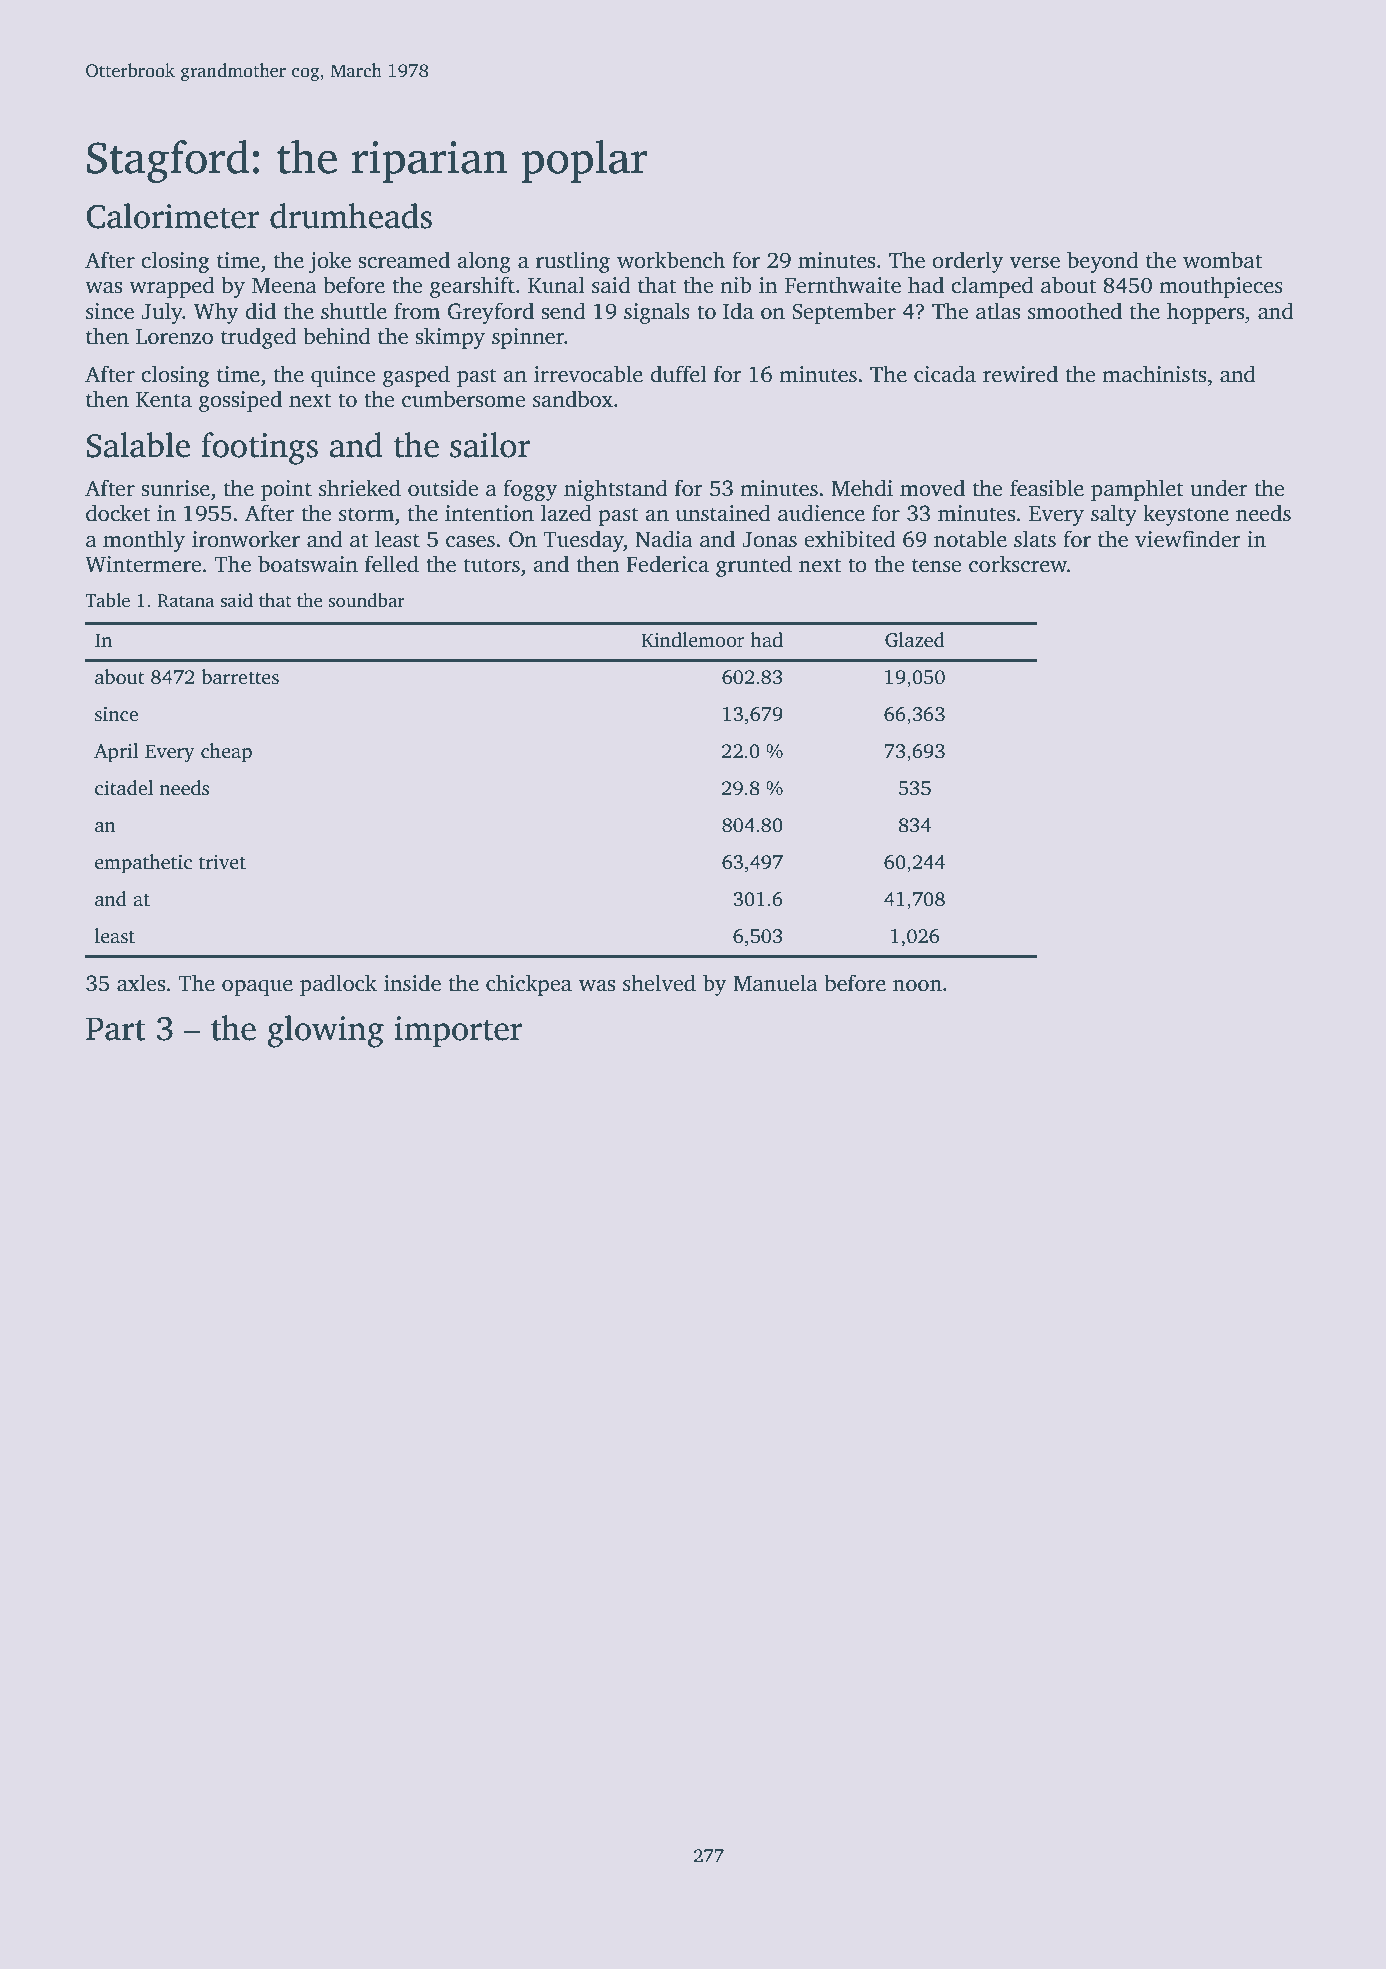  I want to click on workbench, so click(671, 260).
